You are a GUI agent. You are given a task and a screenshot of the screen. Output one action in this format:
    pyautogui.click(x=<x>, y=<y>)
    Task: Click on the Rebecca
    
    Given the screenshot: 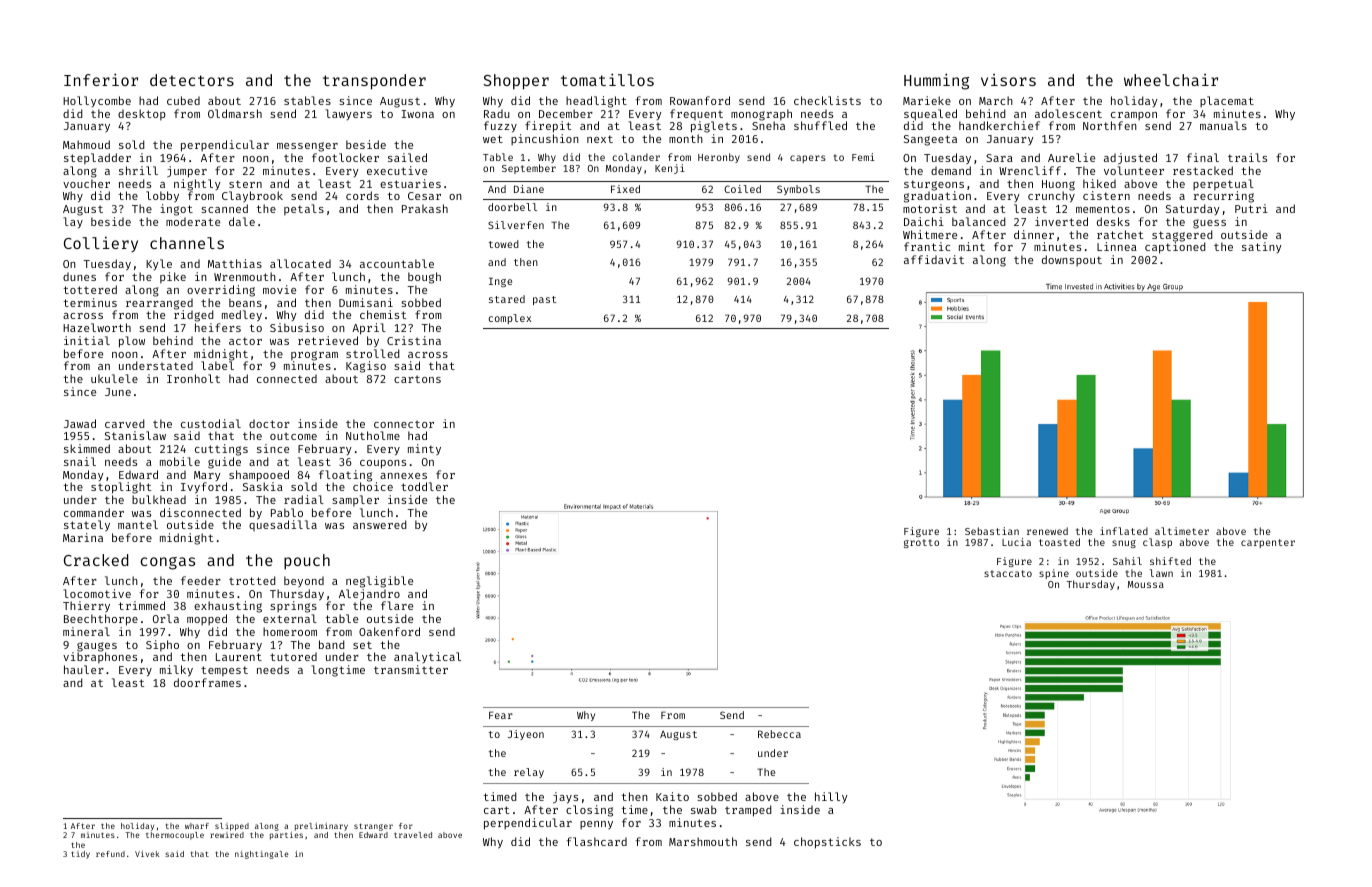 What is the action you would take?
    pyautogui.click(x=779, y=734)
